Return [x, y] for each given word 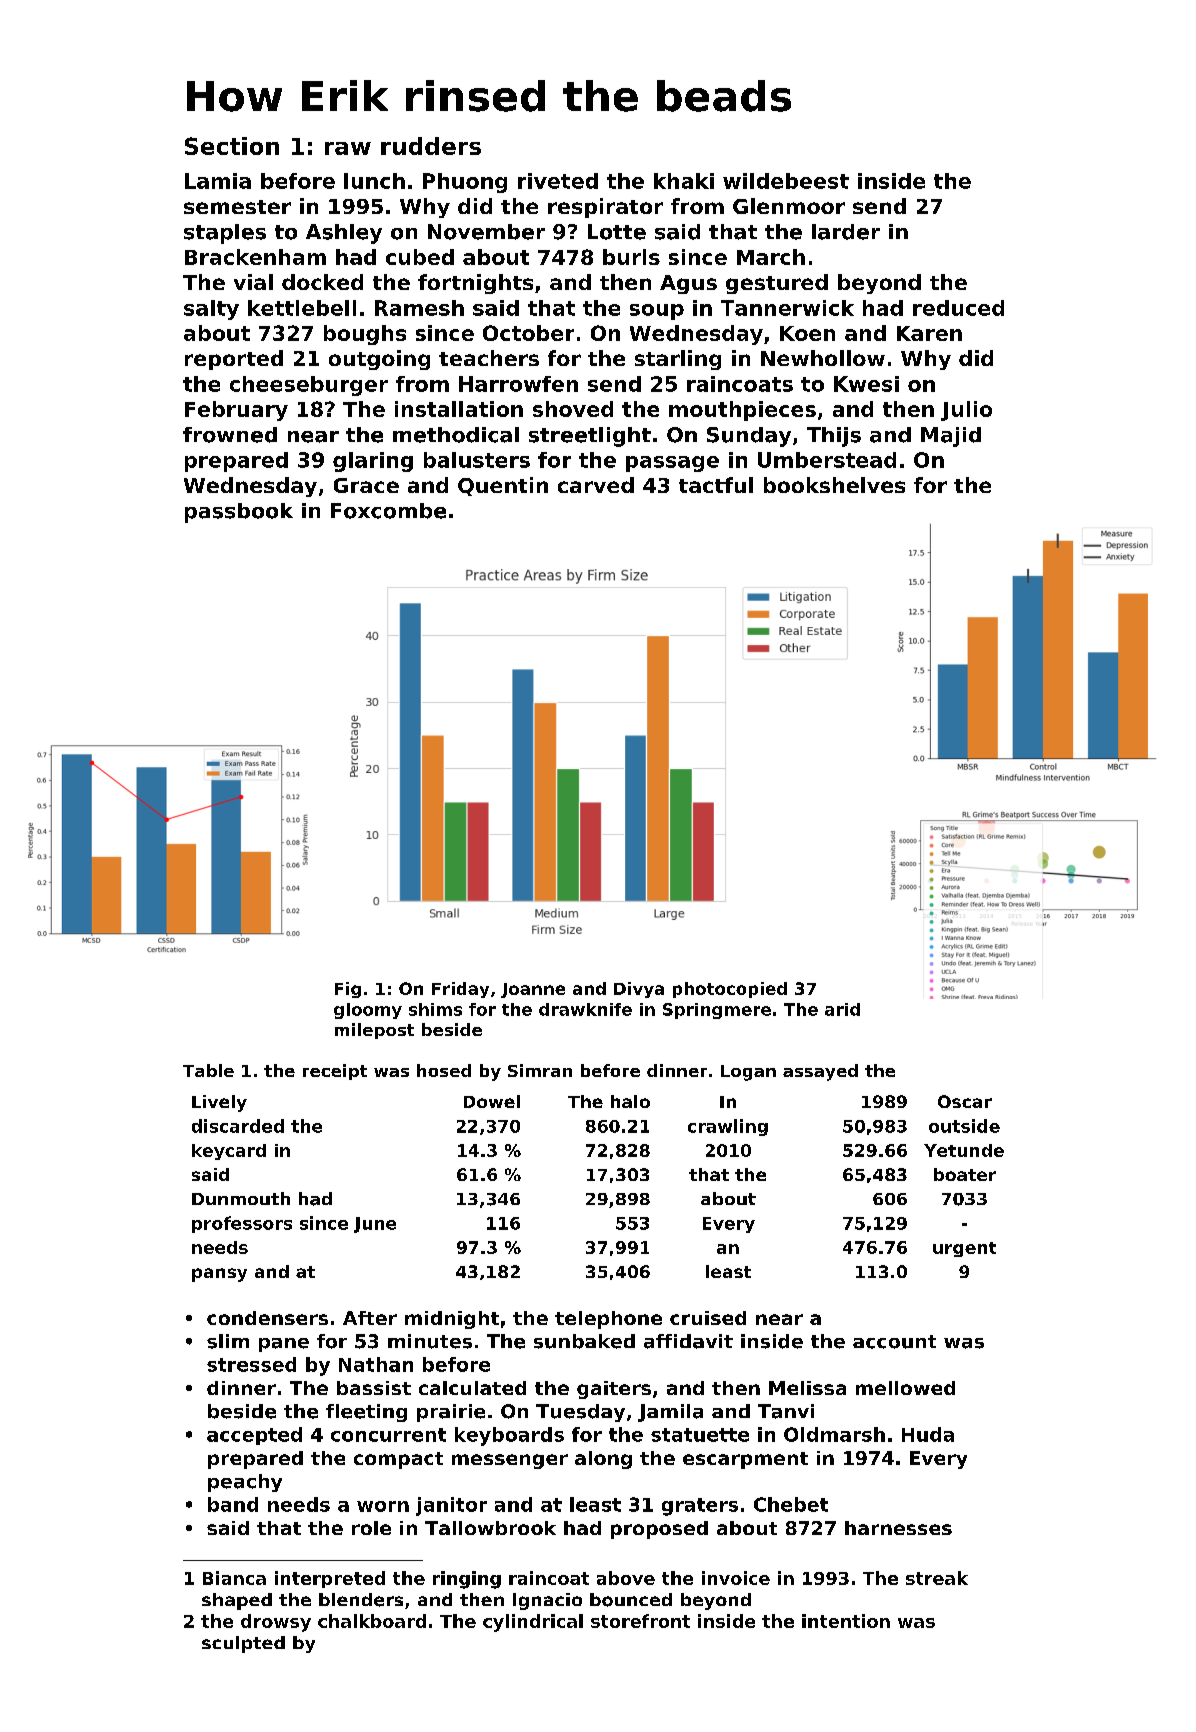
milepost [374, 1031]
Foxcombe [388, 511]
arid [842, 1009]
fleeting [366, 1413]
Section [232, 146]
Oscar [965, 1101]
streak [937, 1578]
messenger [510, 1461]
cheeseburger [309, 386]
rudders [431, 146]
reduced [958, 308]
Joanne [533, 990]
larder [846, 232]
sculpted [243, 1644]
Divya [639, 990]
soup [657, 312]
